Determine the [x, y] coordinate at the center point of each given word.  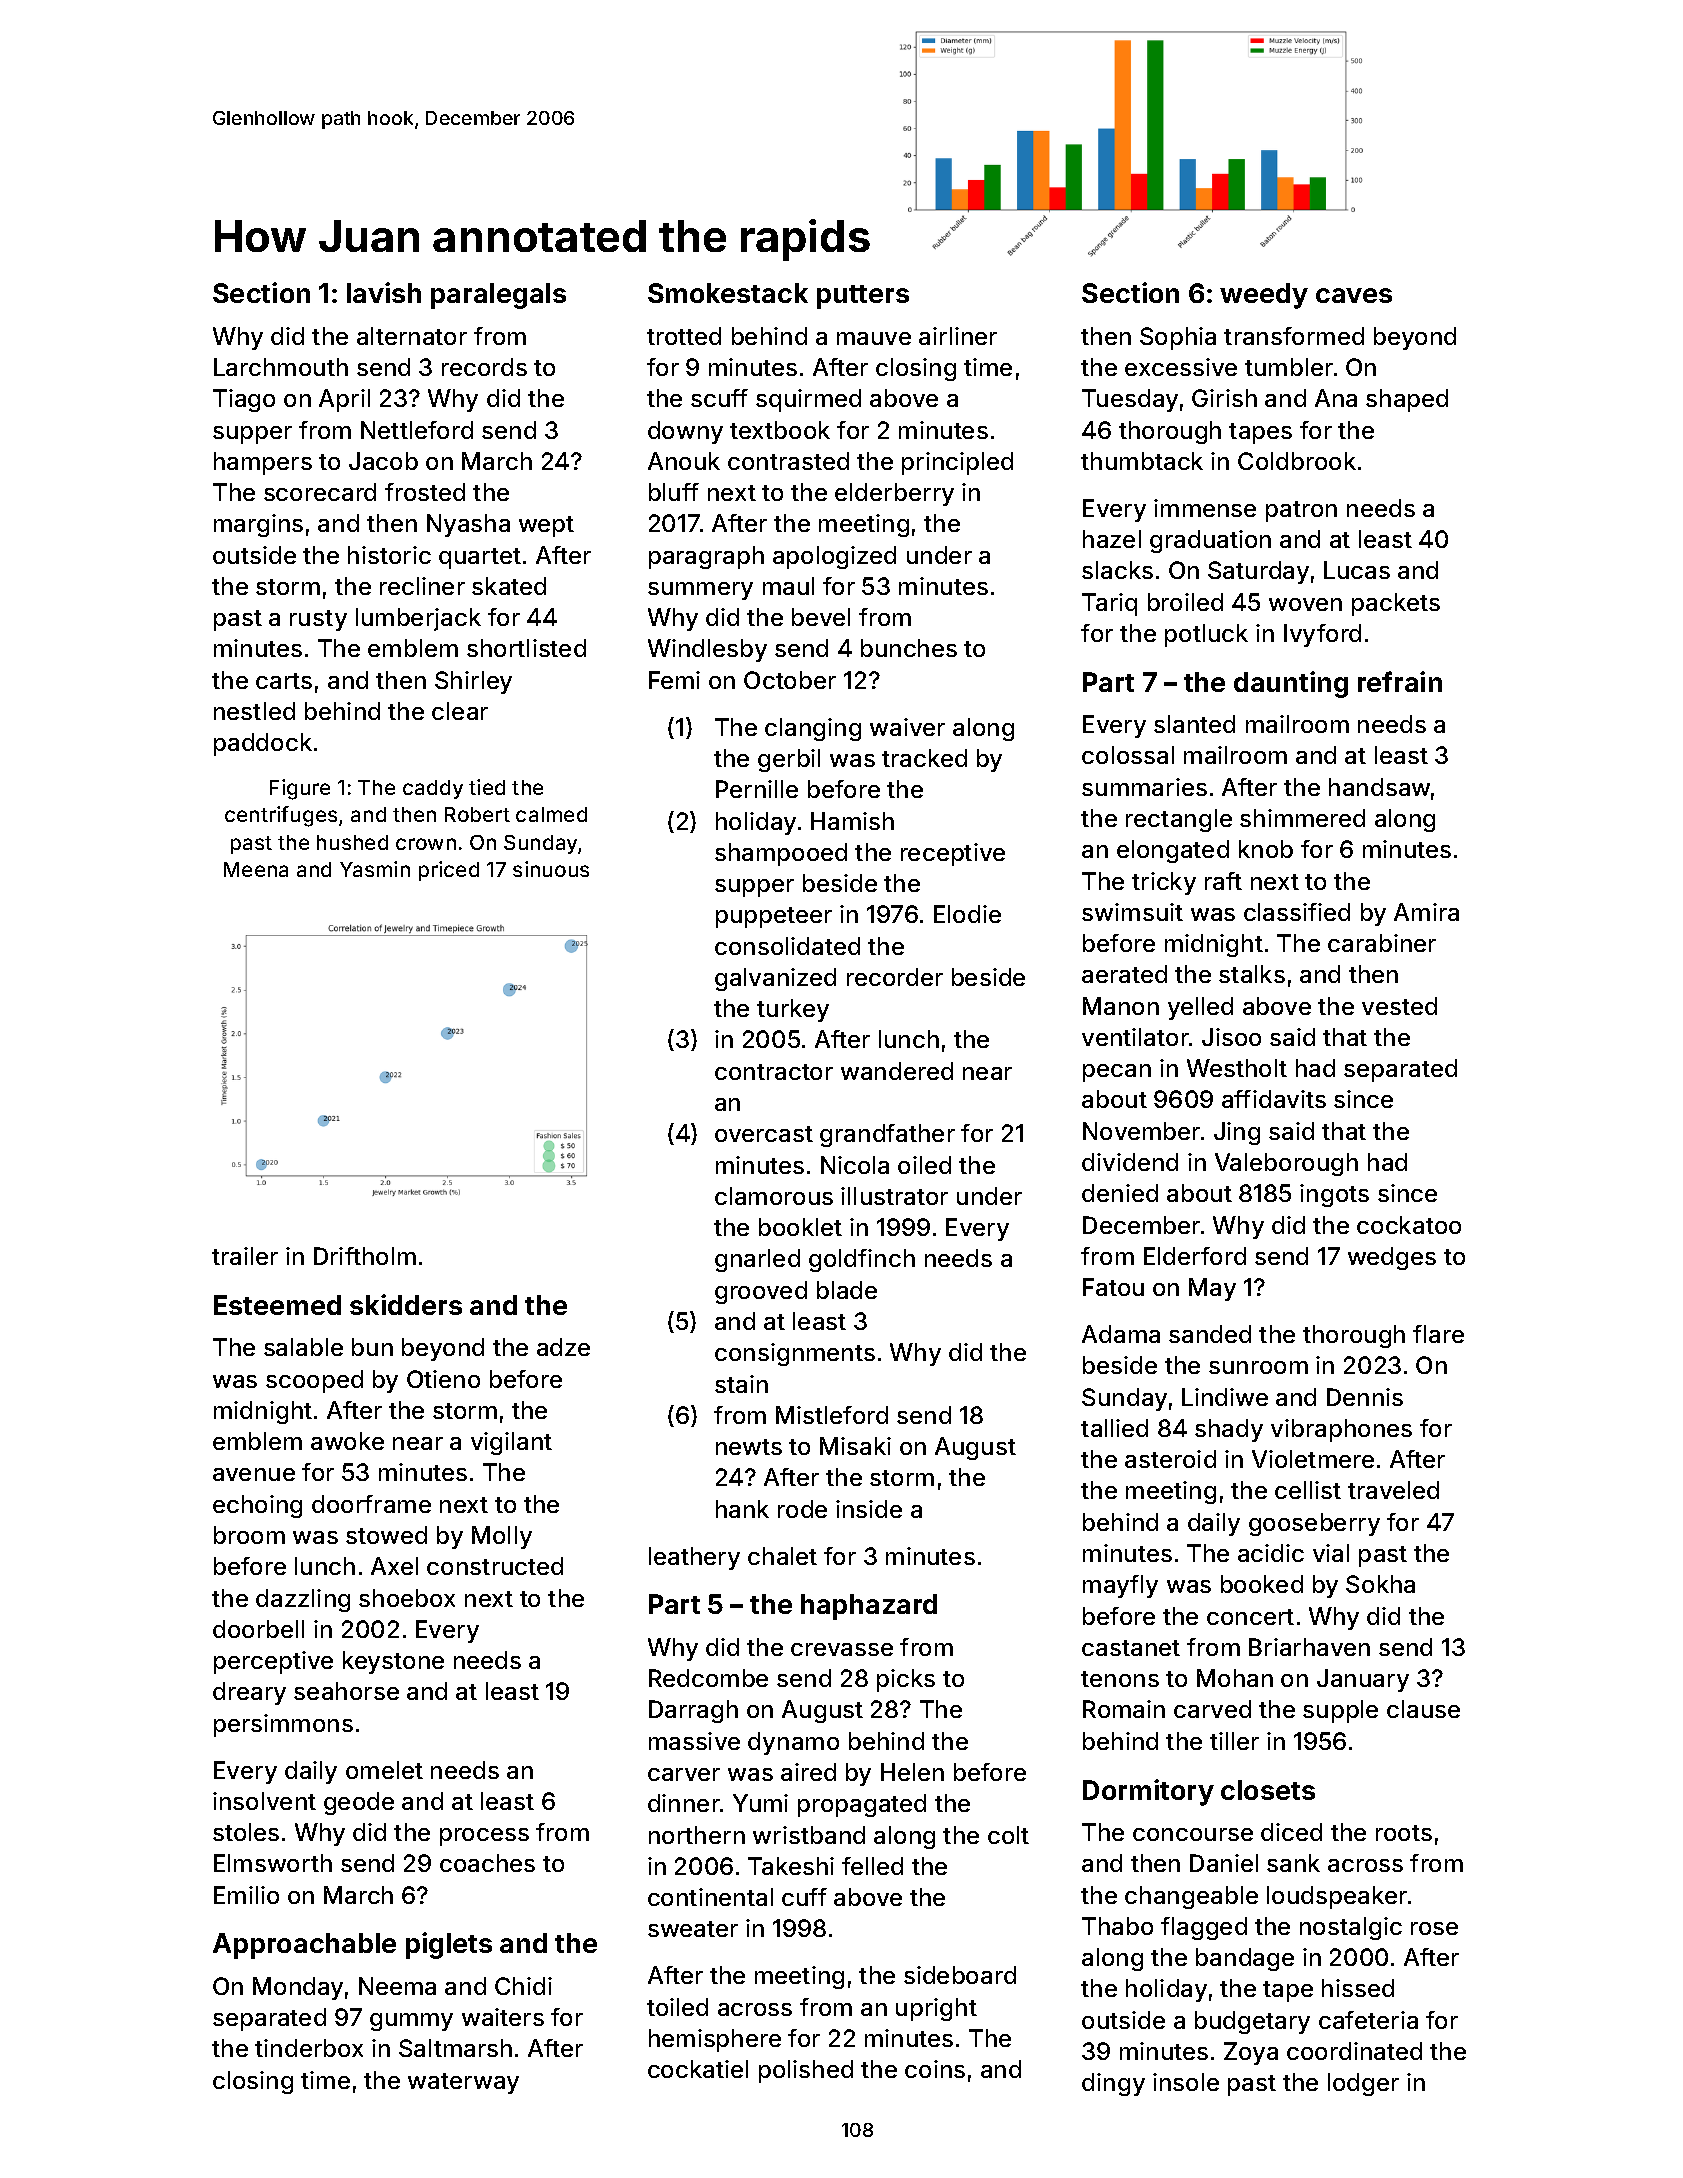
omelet [384, 1770]
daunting [1291, 684]
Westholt [1237, 1068]
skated [509, 586]
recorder [895, 977]
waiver [907, 727]
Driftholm [365, 1256]
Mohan [1235, 1678]
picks [906, 1680]
